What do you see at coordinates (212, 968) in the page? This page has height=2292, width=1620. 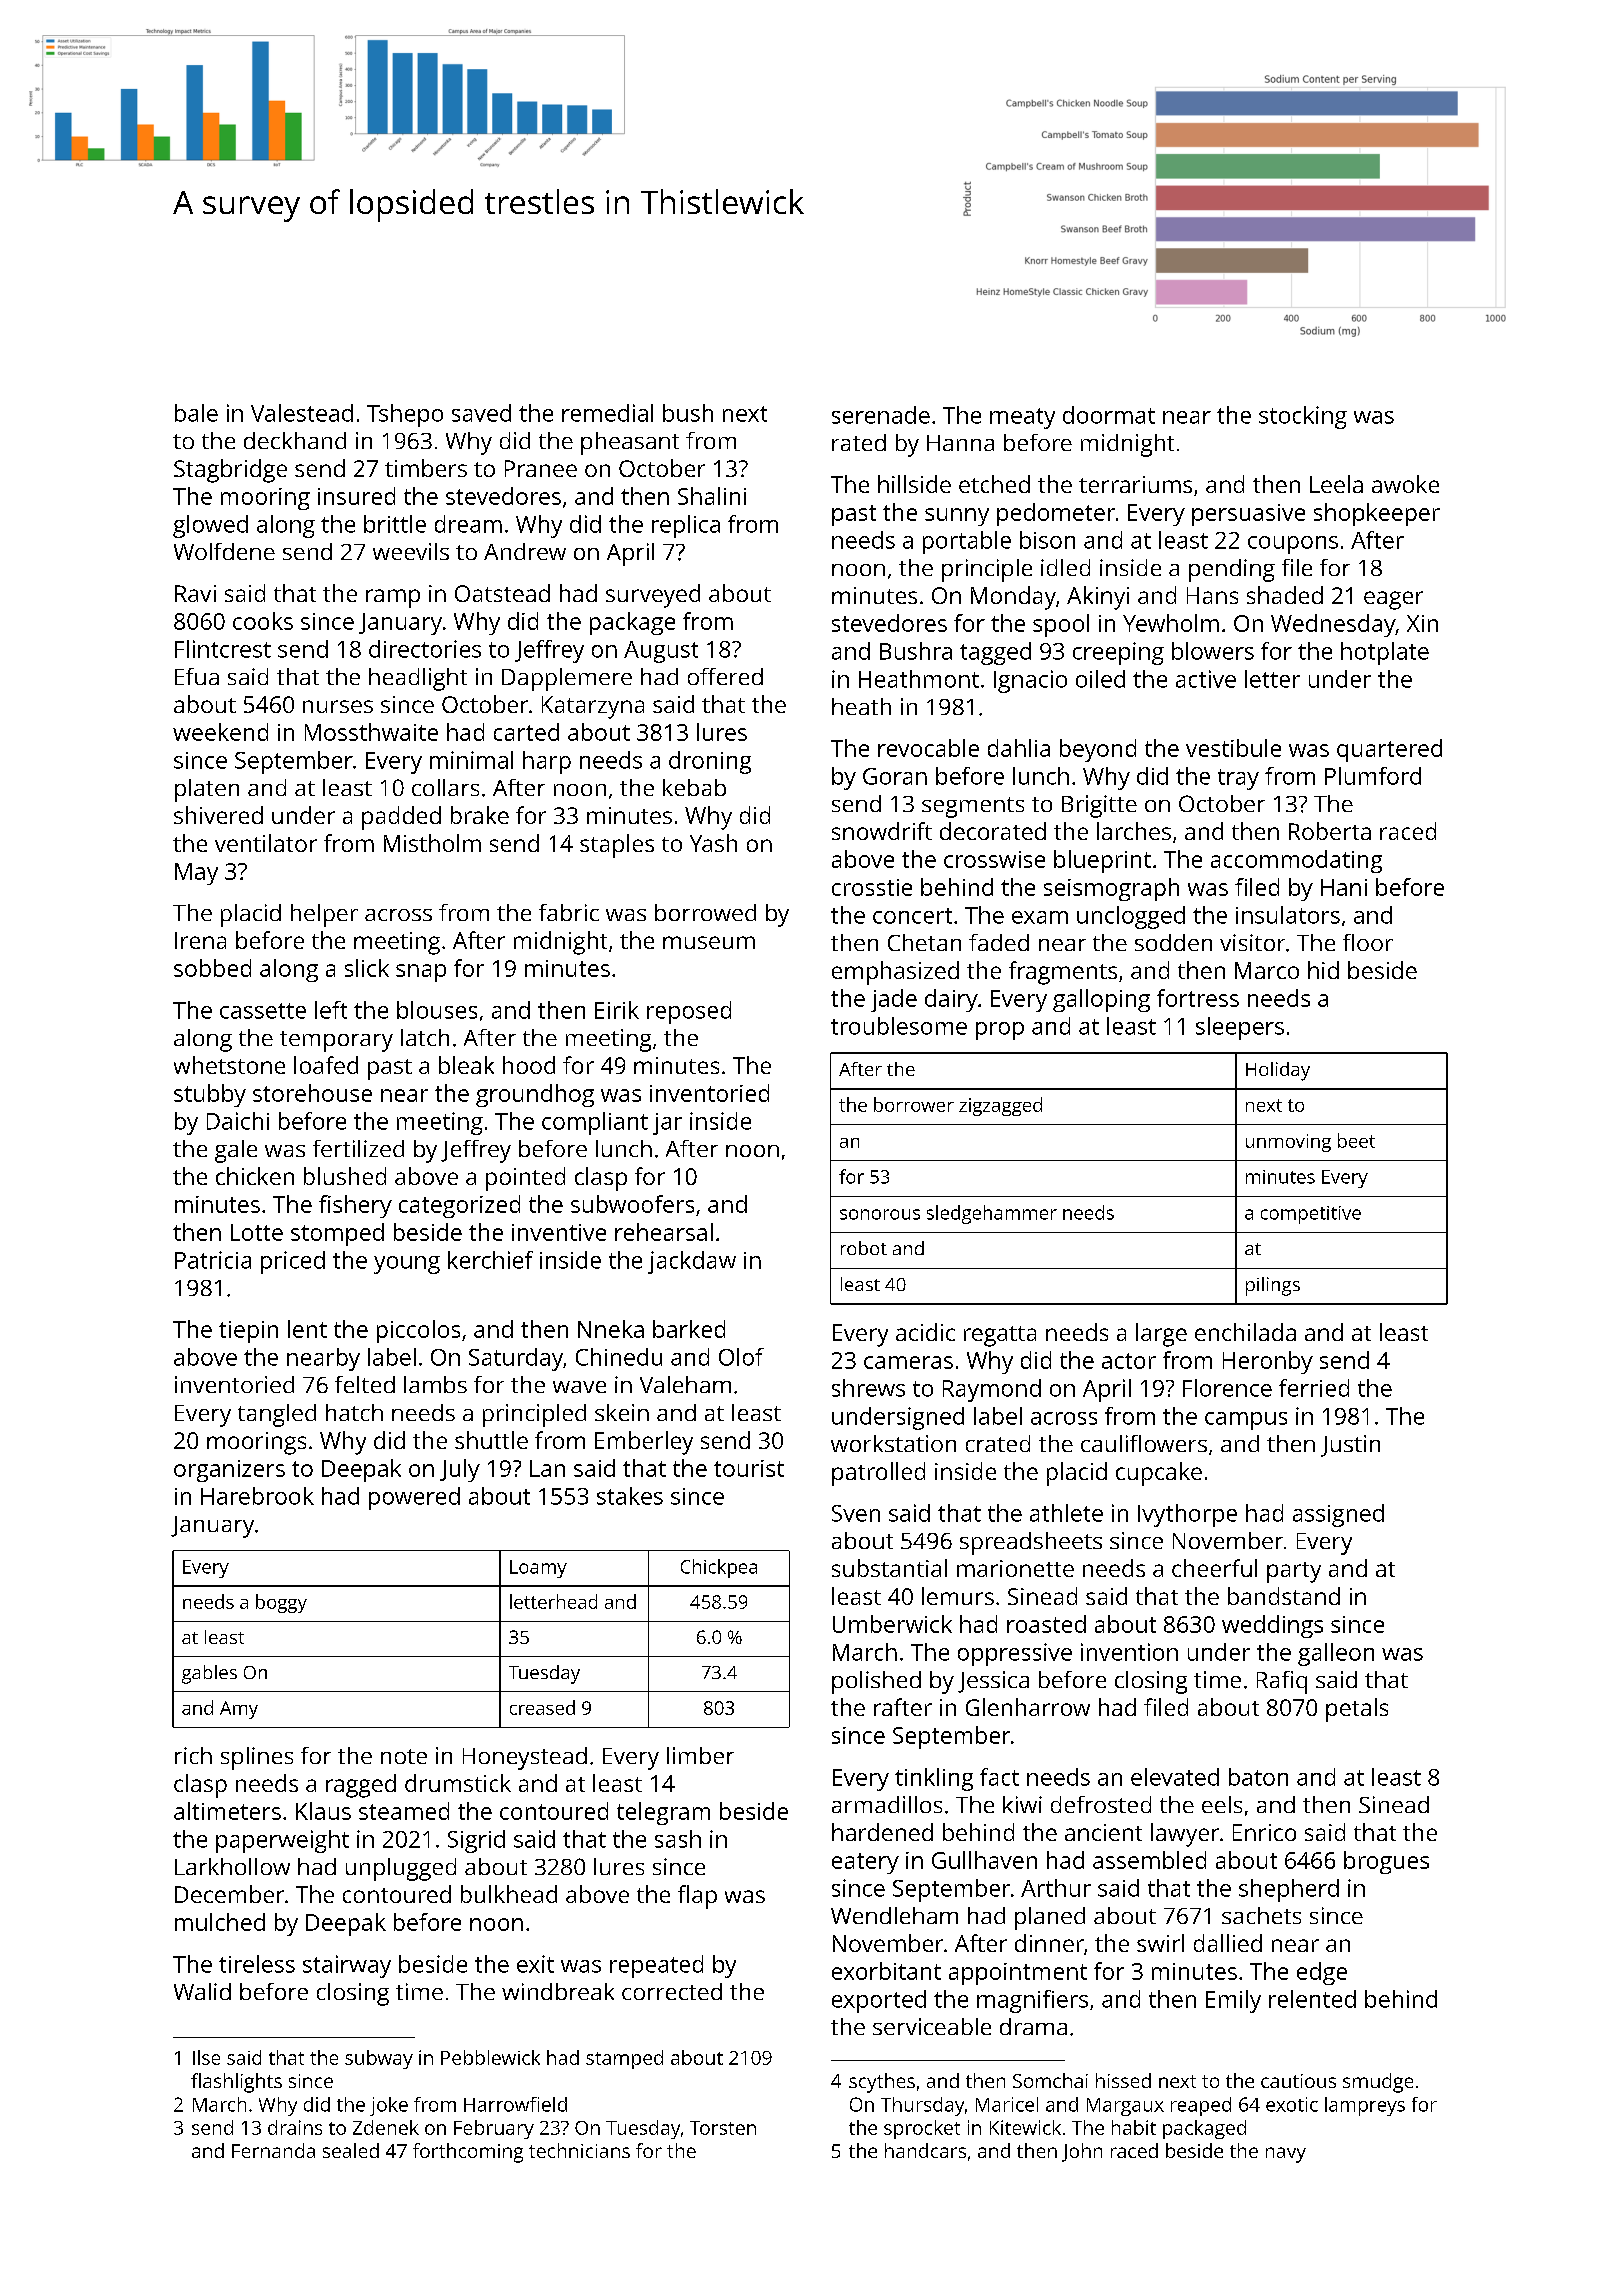 I see `sobbed` at bounding box center [212, 968].
